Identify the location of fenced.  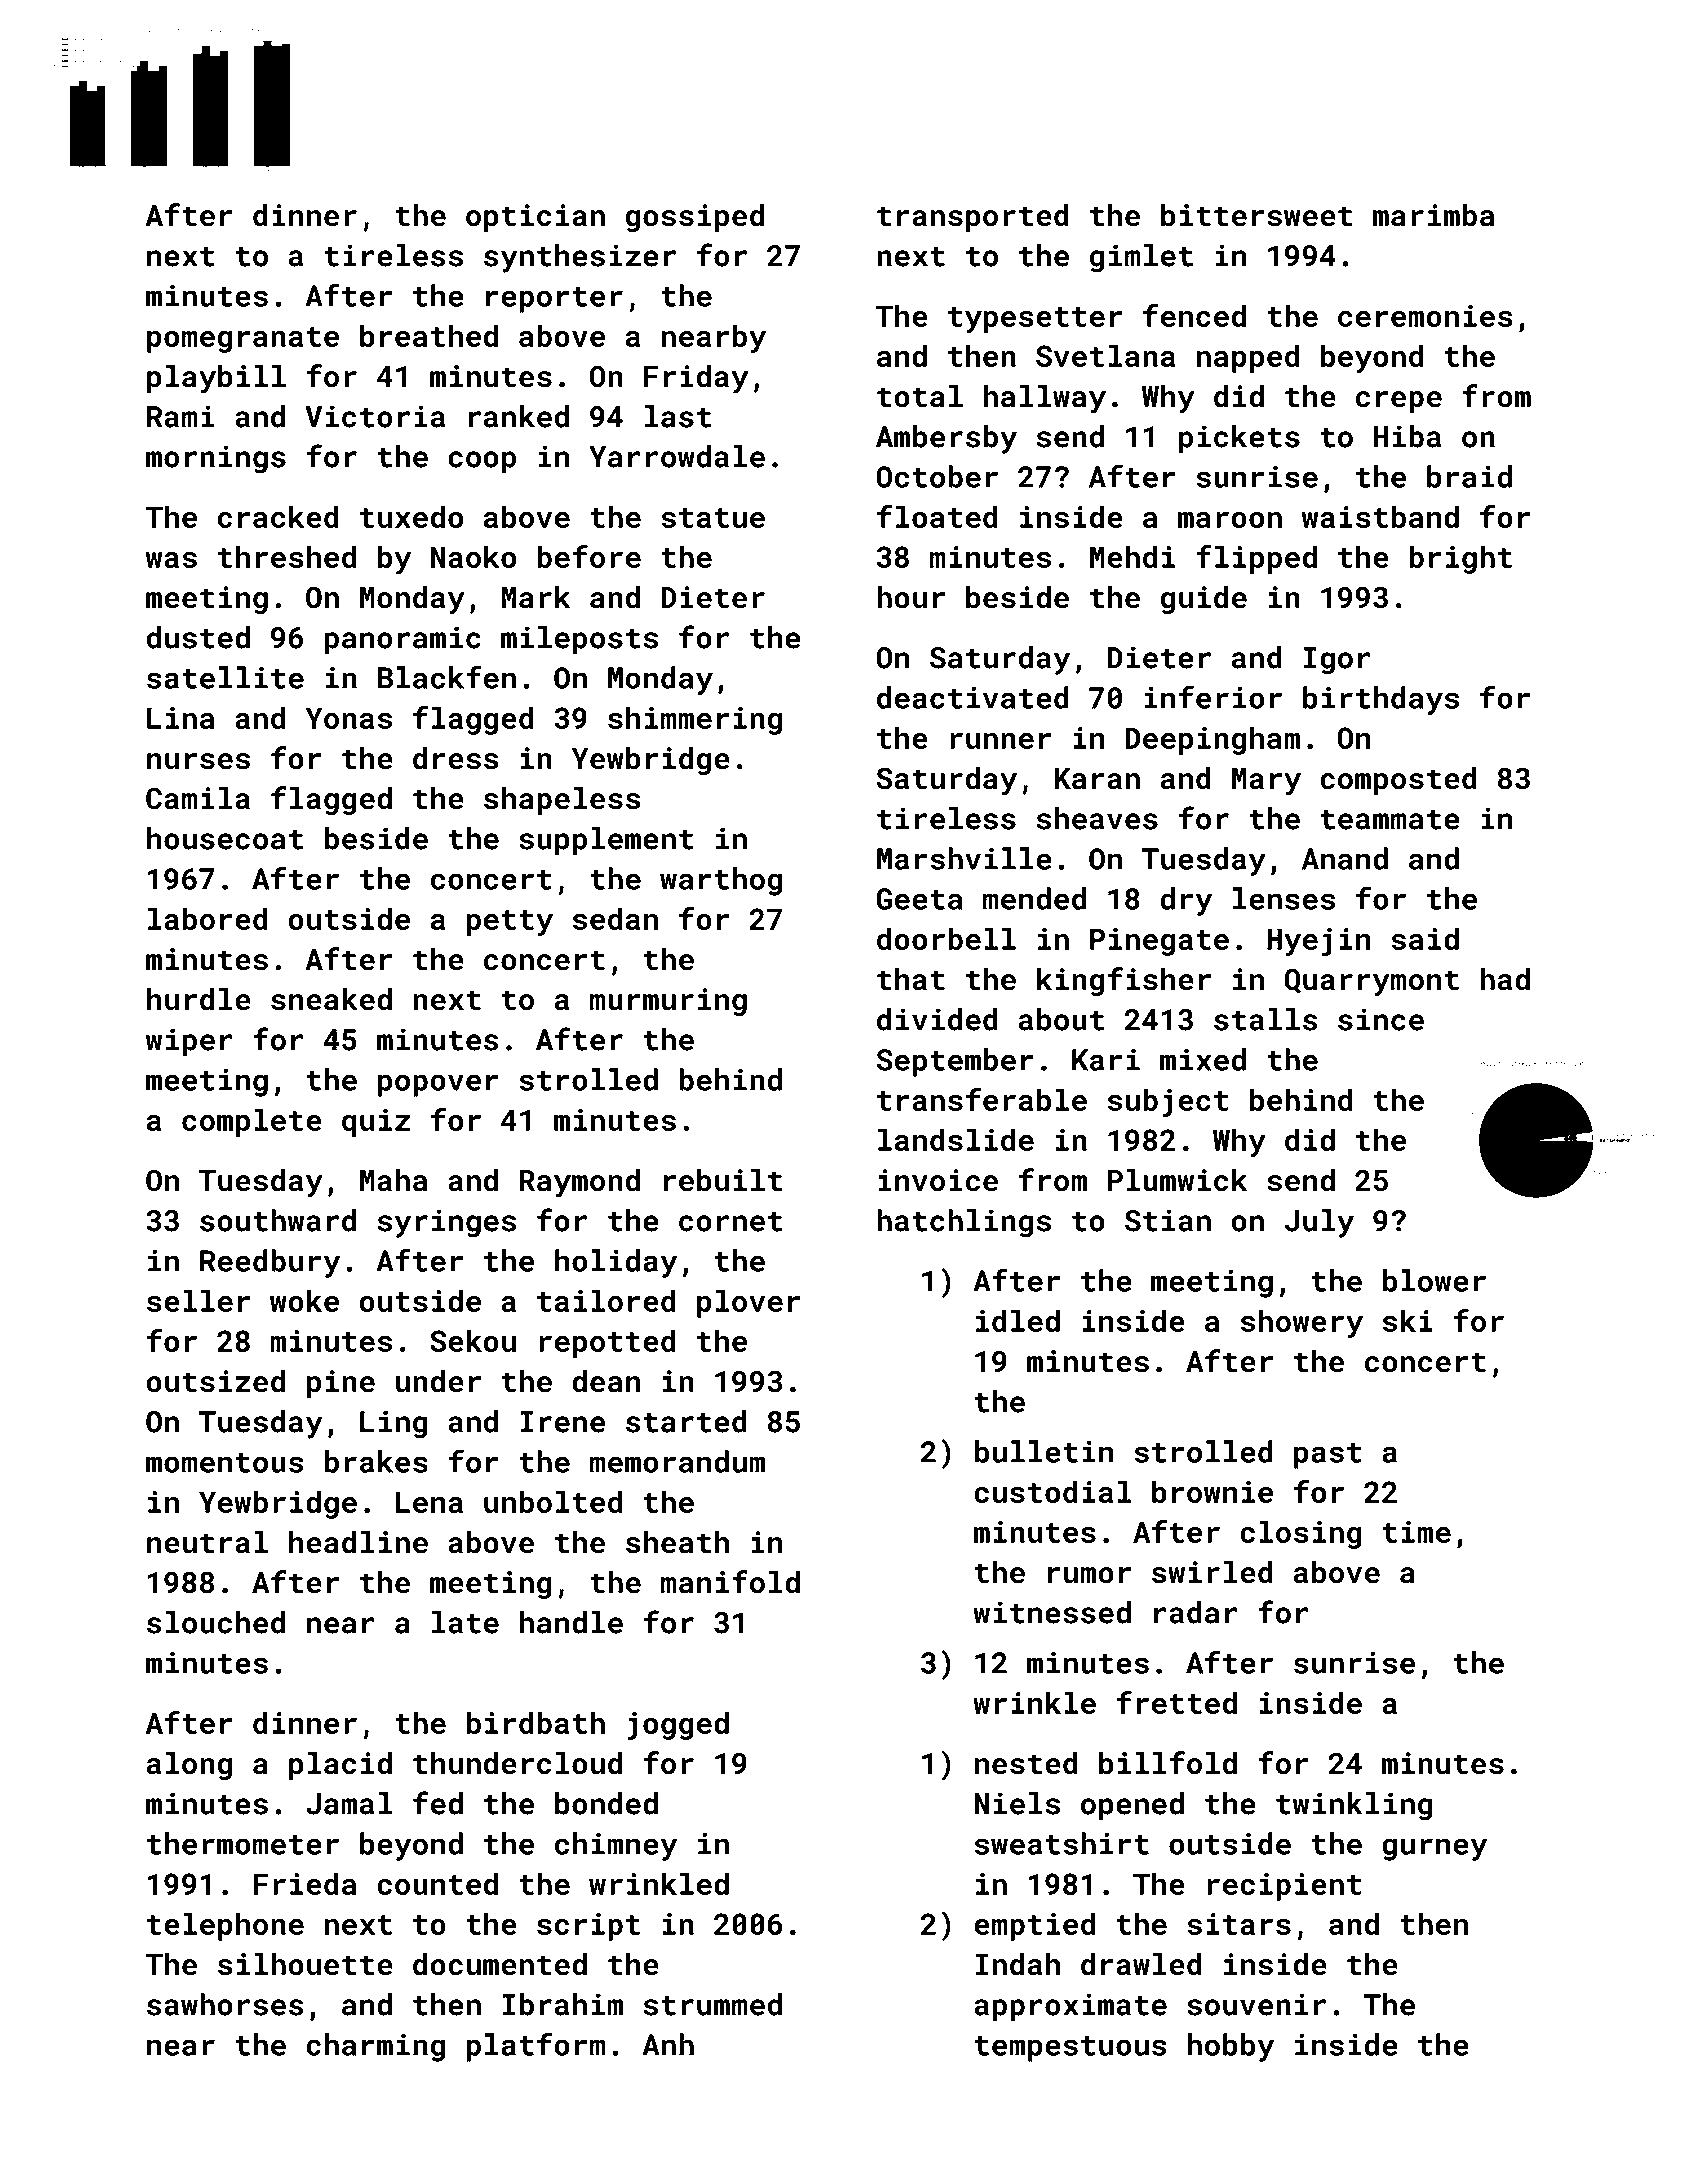
(1194, 315).
